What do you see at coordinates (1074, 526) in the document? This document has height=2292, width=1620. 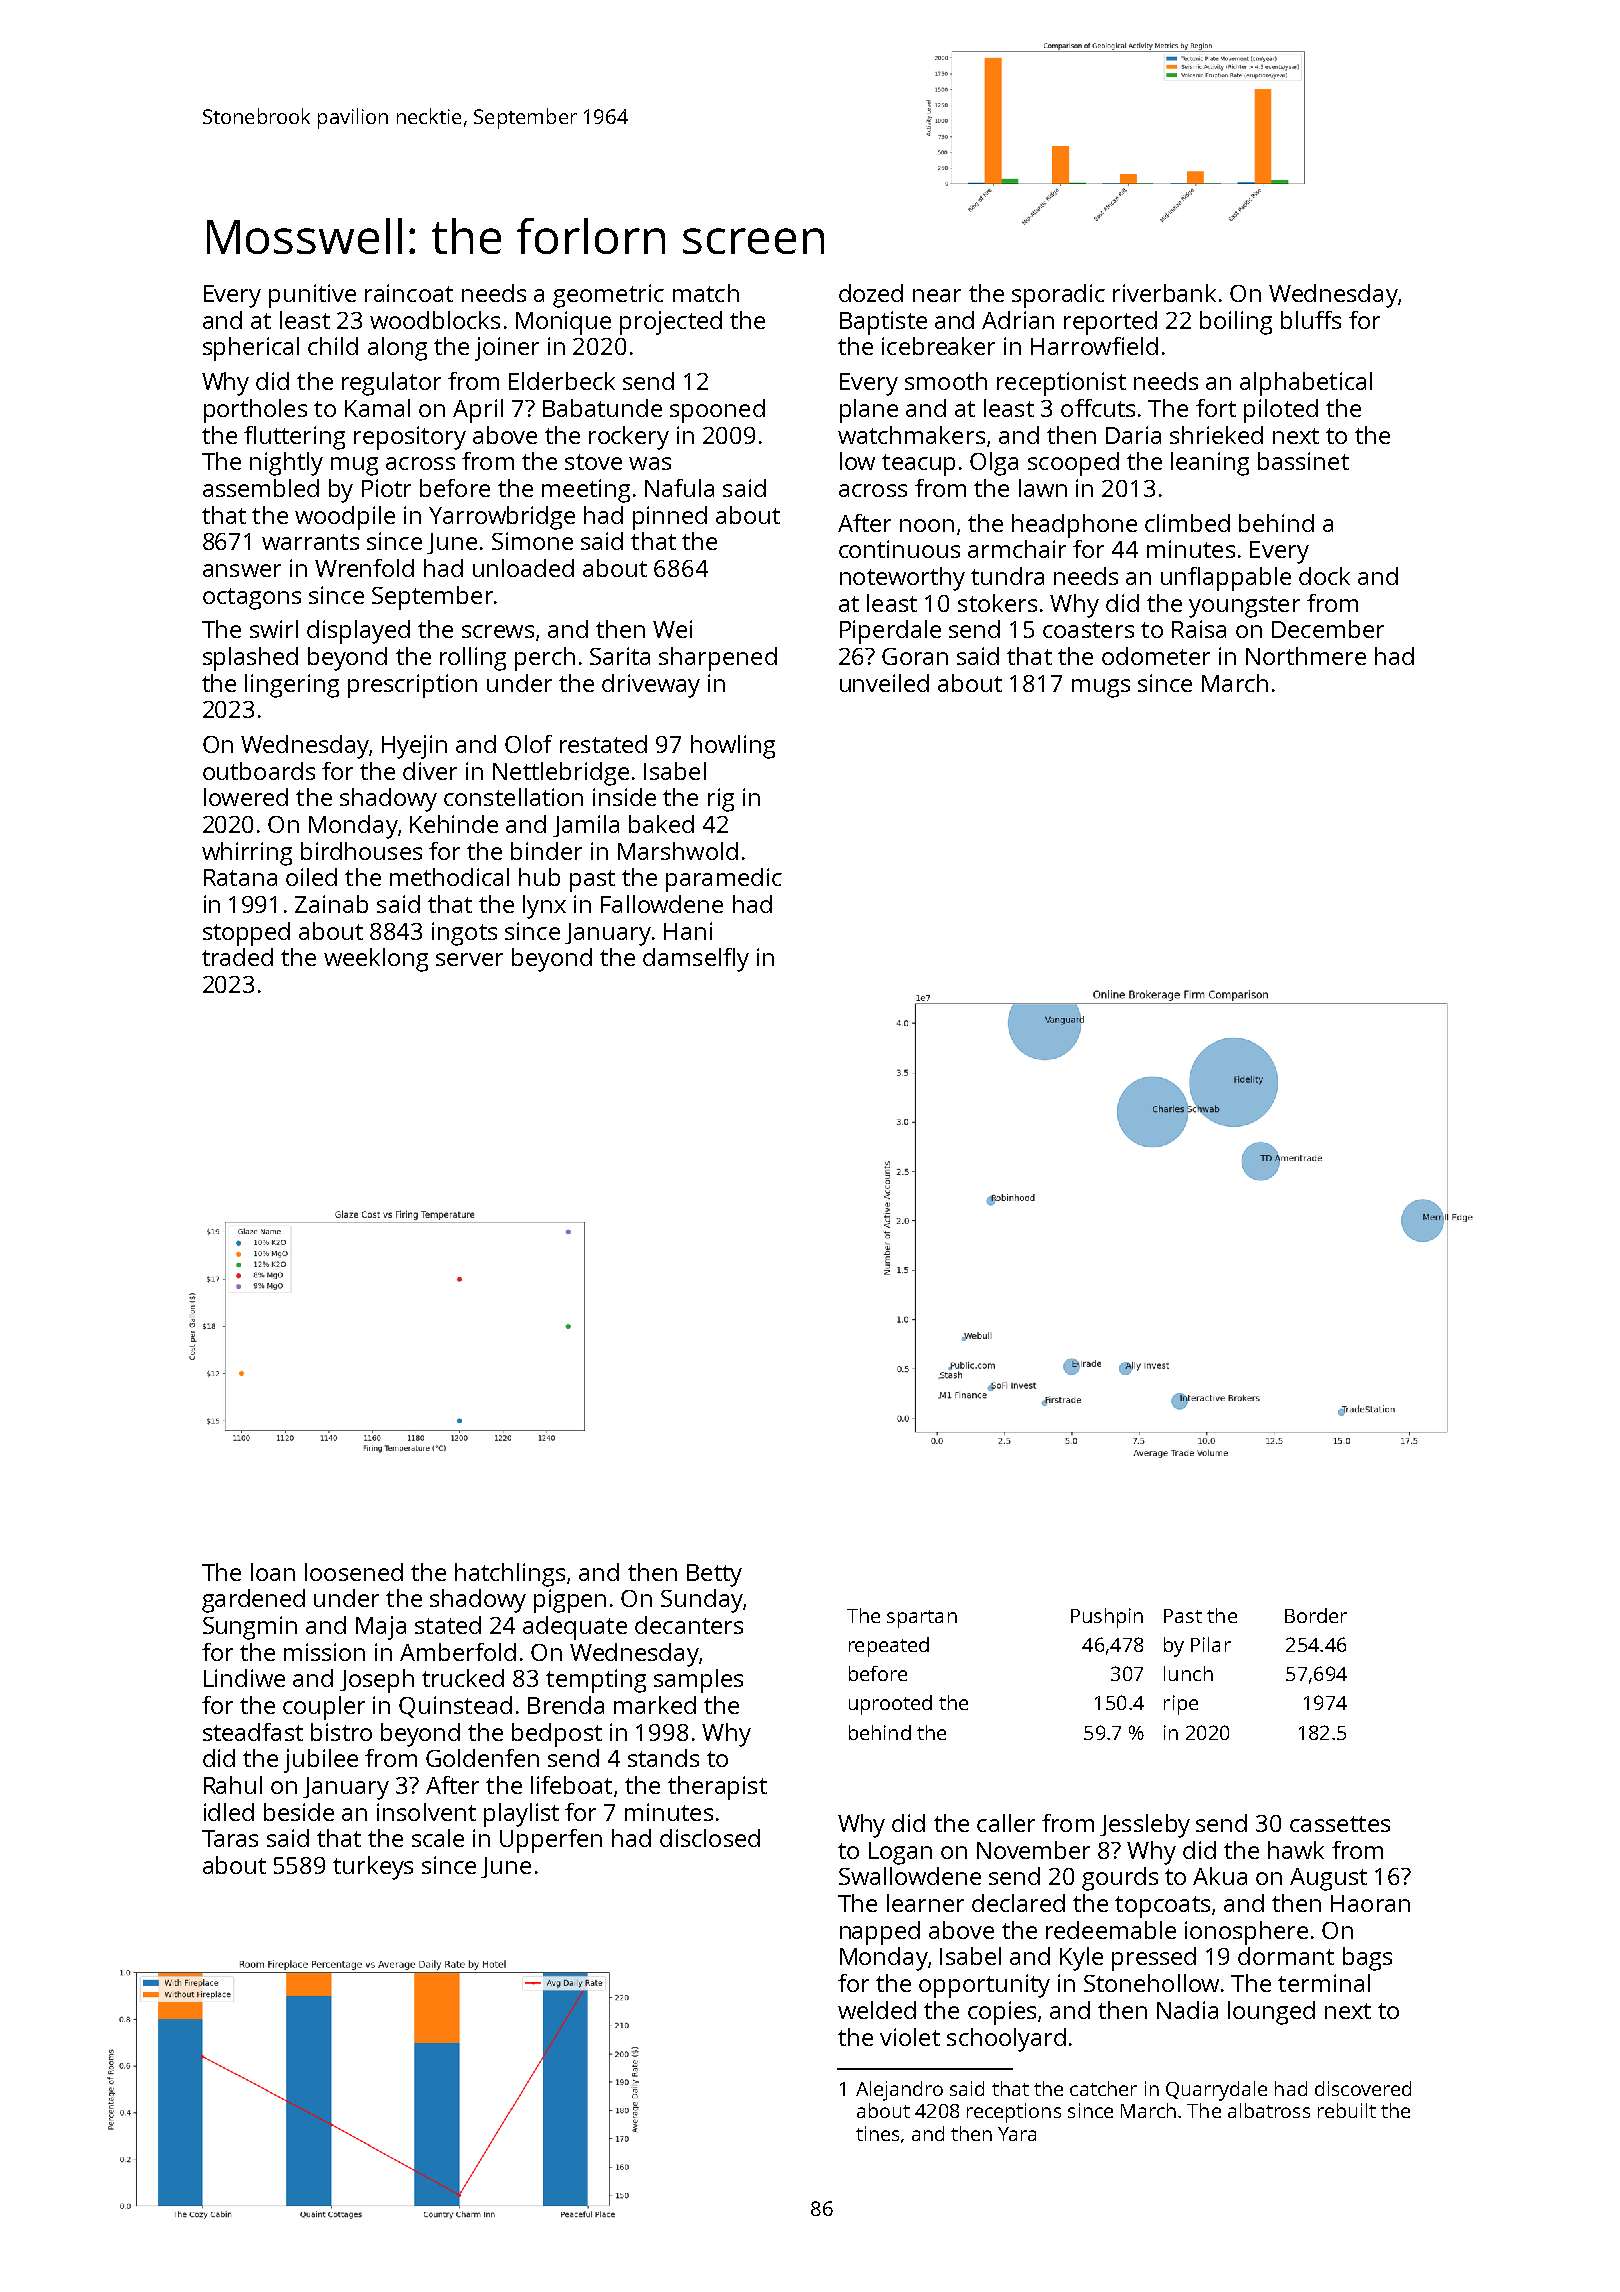 I see `headphone` at bounding box center [1074, 526].
